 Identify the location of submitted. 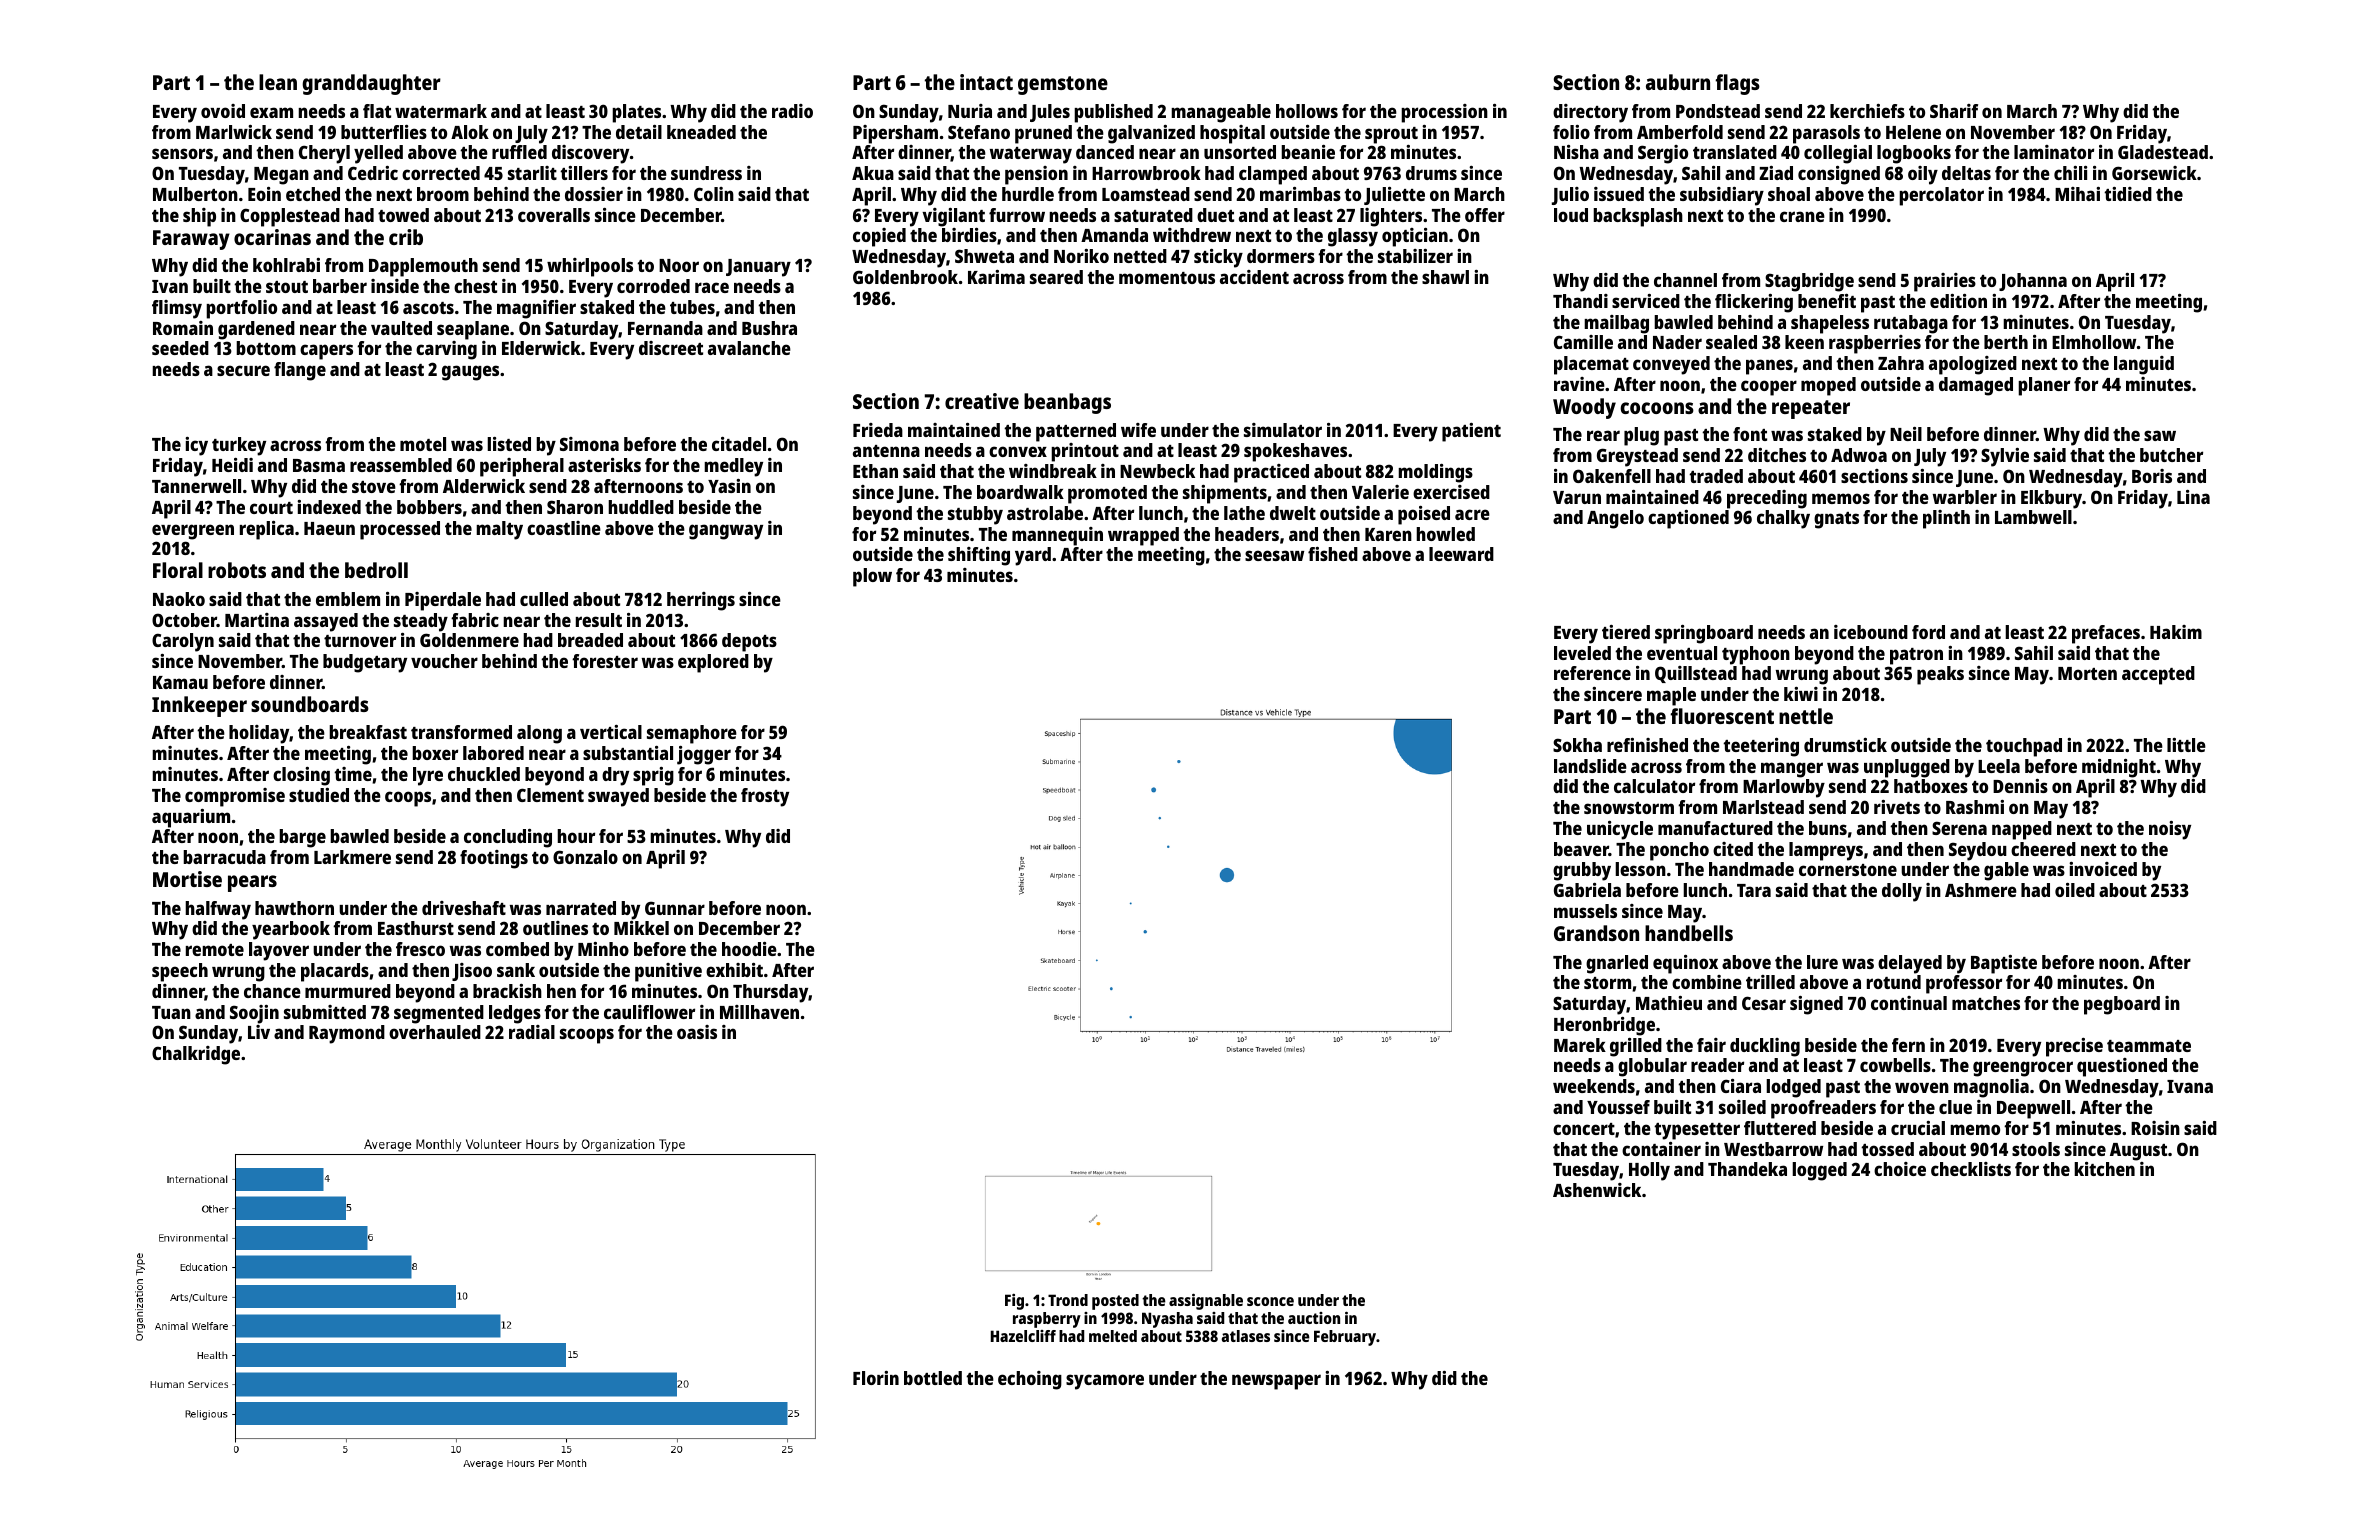
(325, 1012).
